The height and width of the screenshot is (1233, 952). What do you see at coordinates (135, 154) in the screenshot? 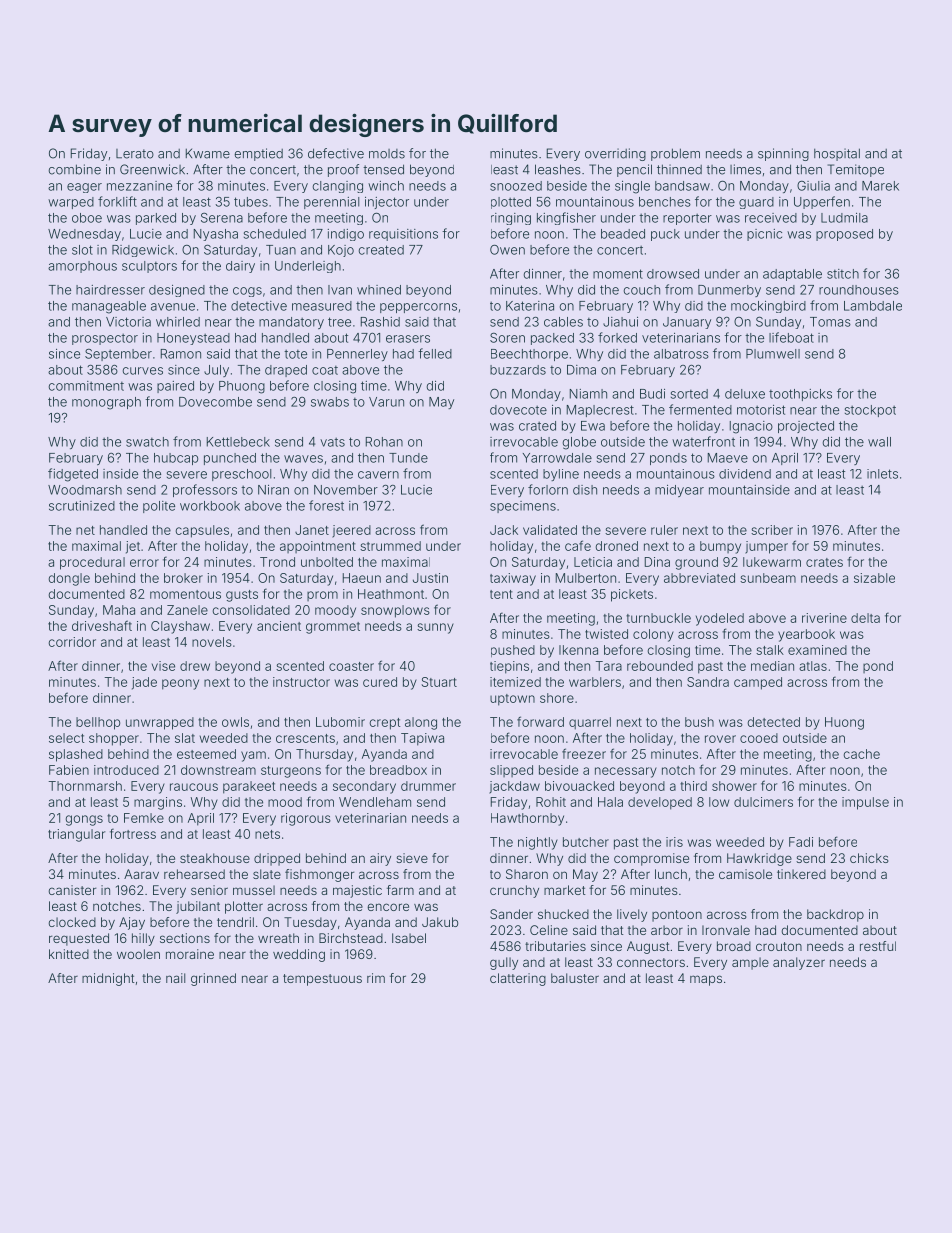
I see `Lerato` at bounding box center [135, 154].
